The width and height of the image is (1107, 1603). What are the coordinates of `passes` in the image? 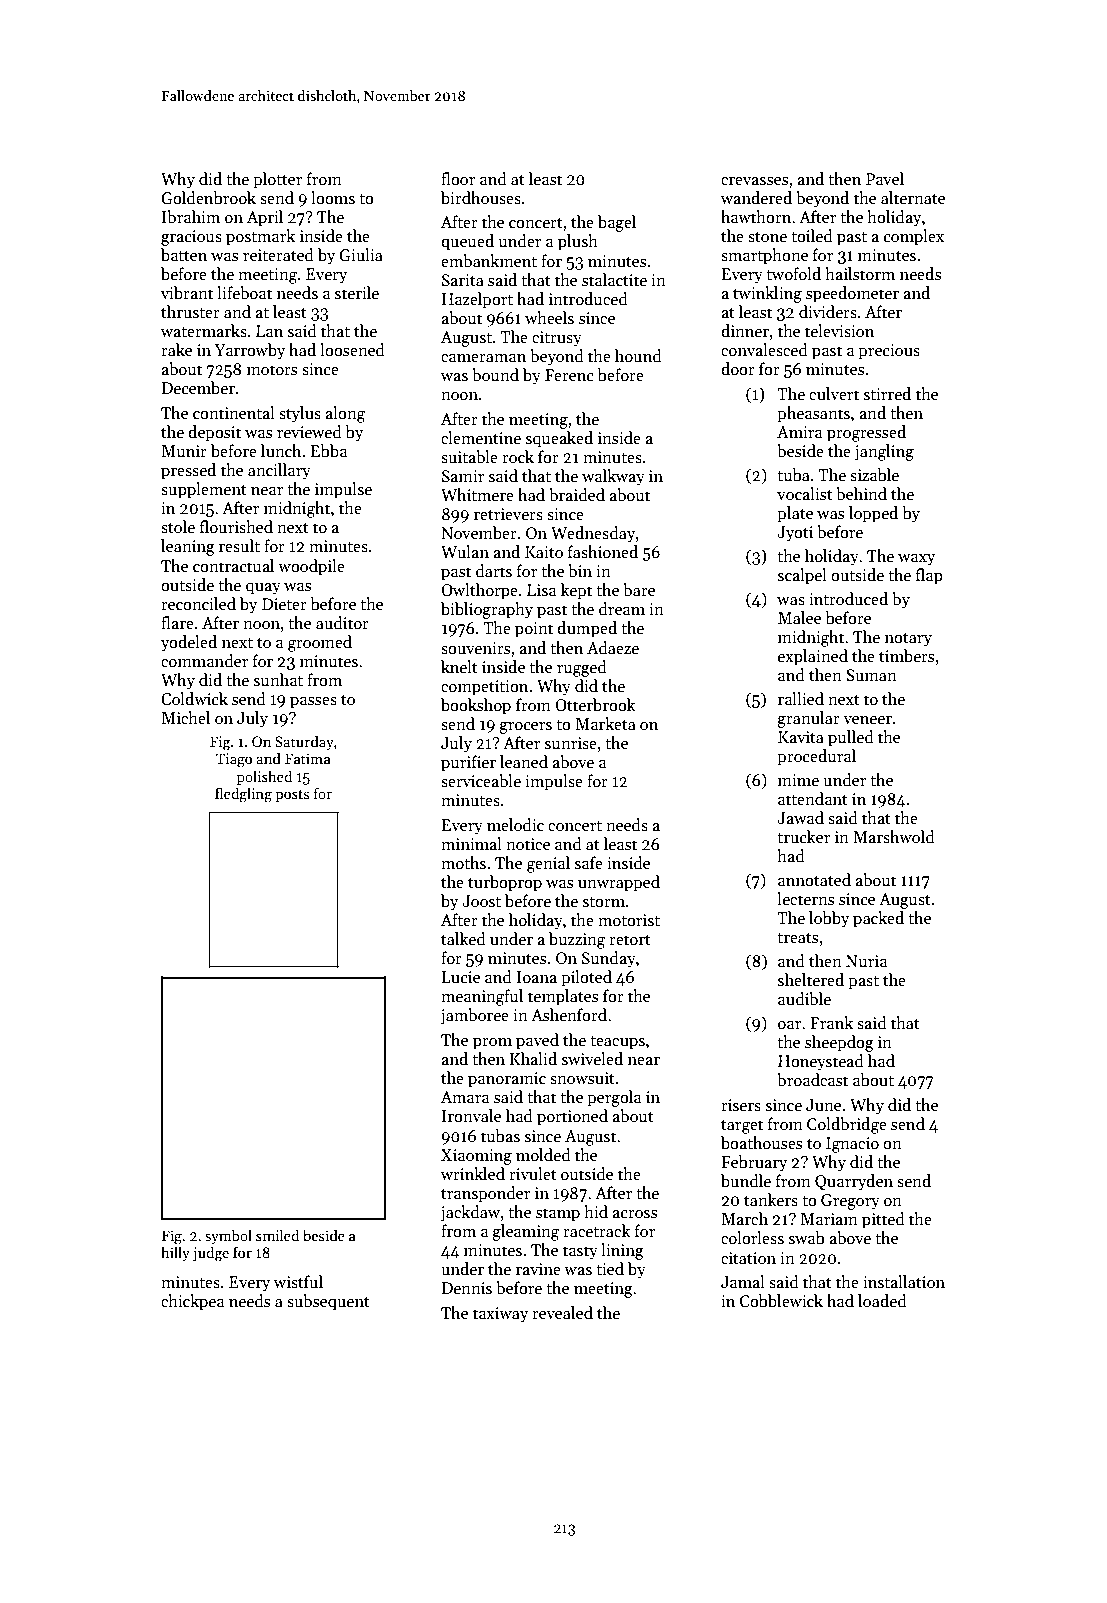 It's located at (313, 703).
